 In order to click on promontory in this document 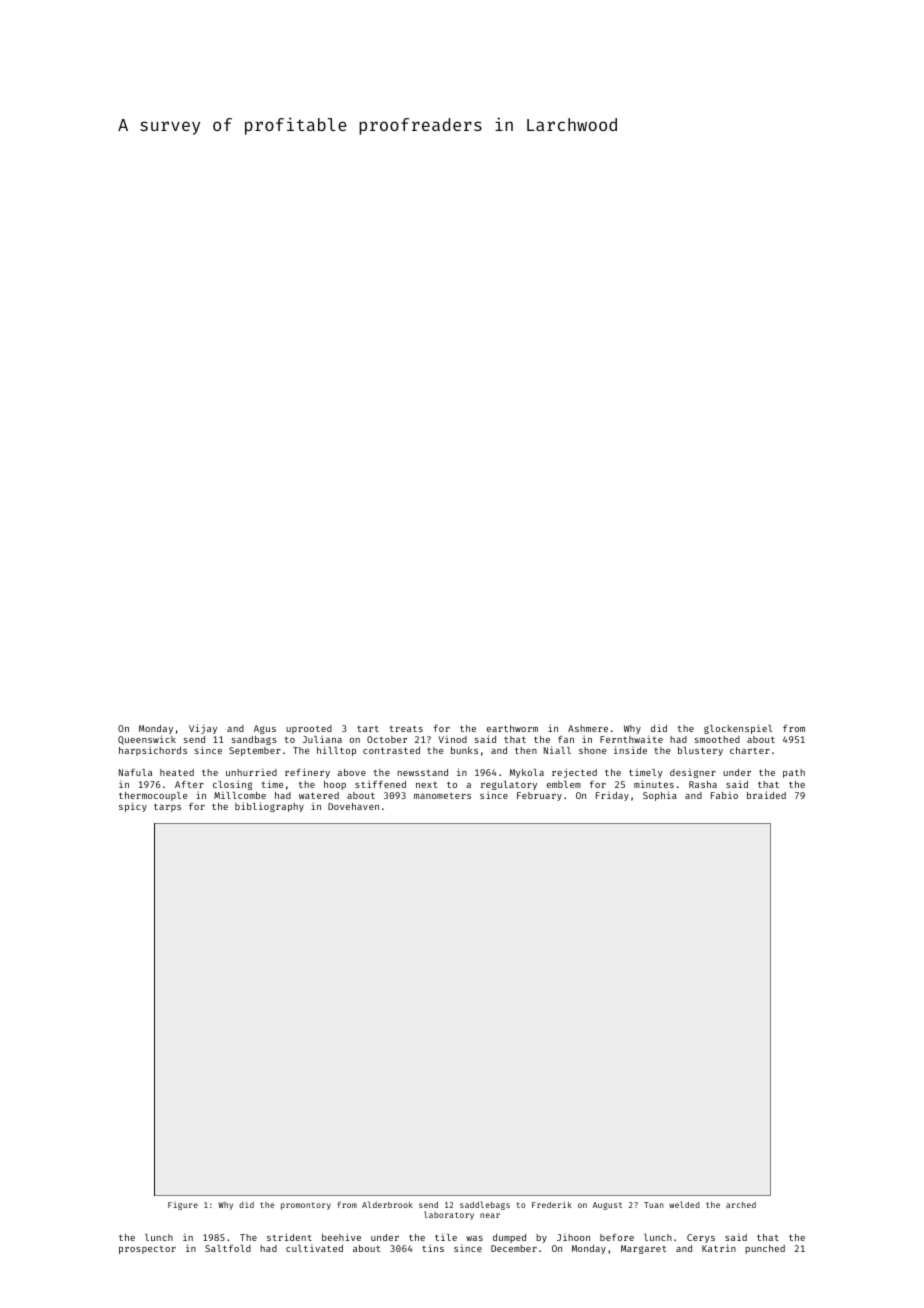, I will do `click(306, 1206)`.
